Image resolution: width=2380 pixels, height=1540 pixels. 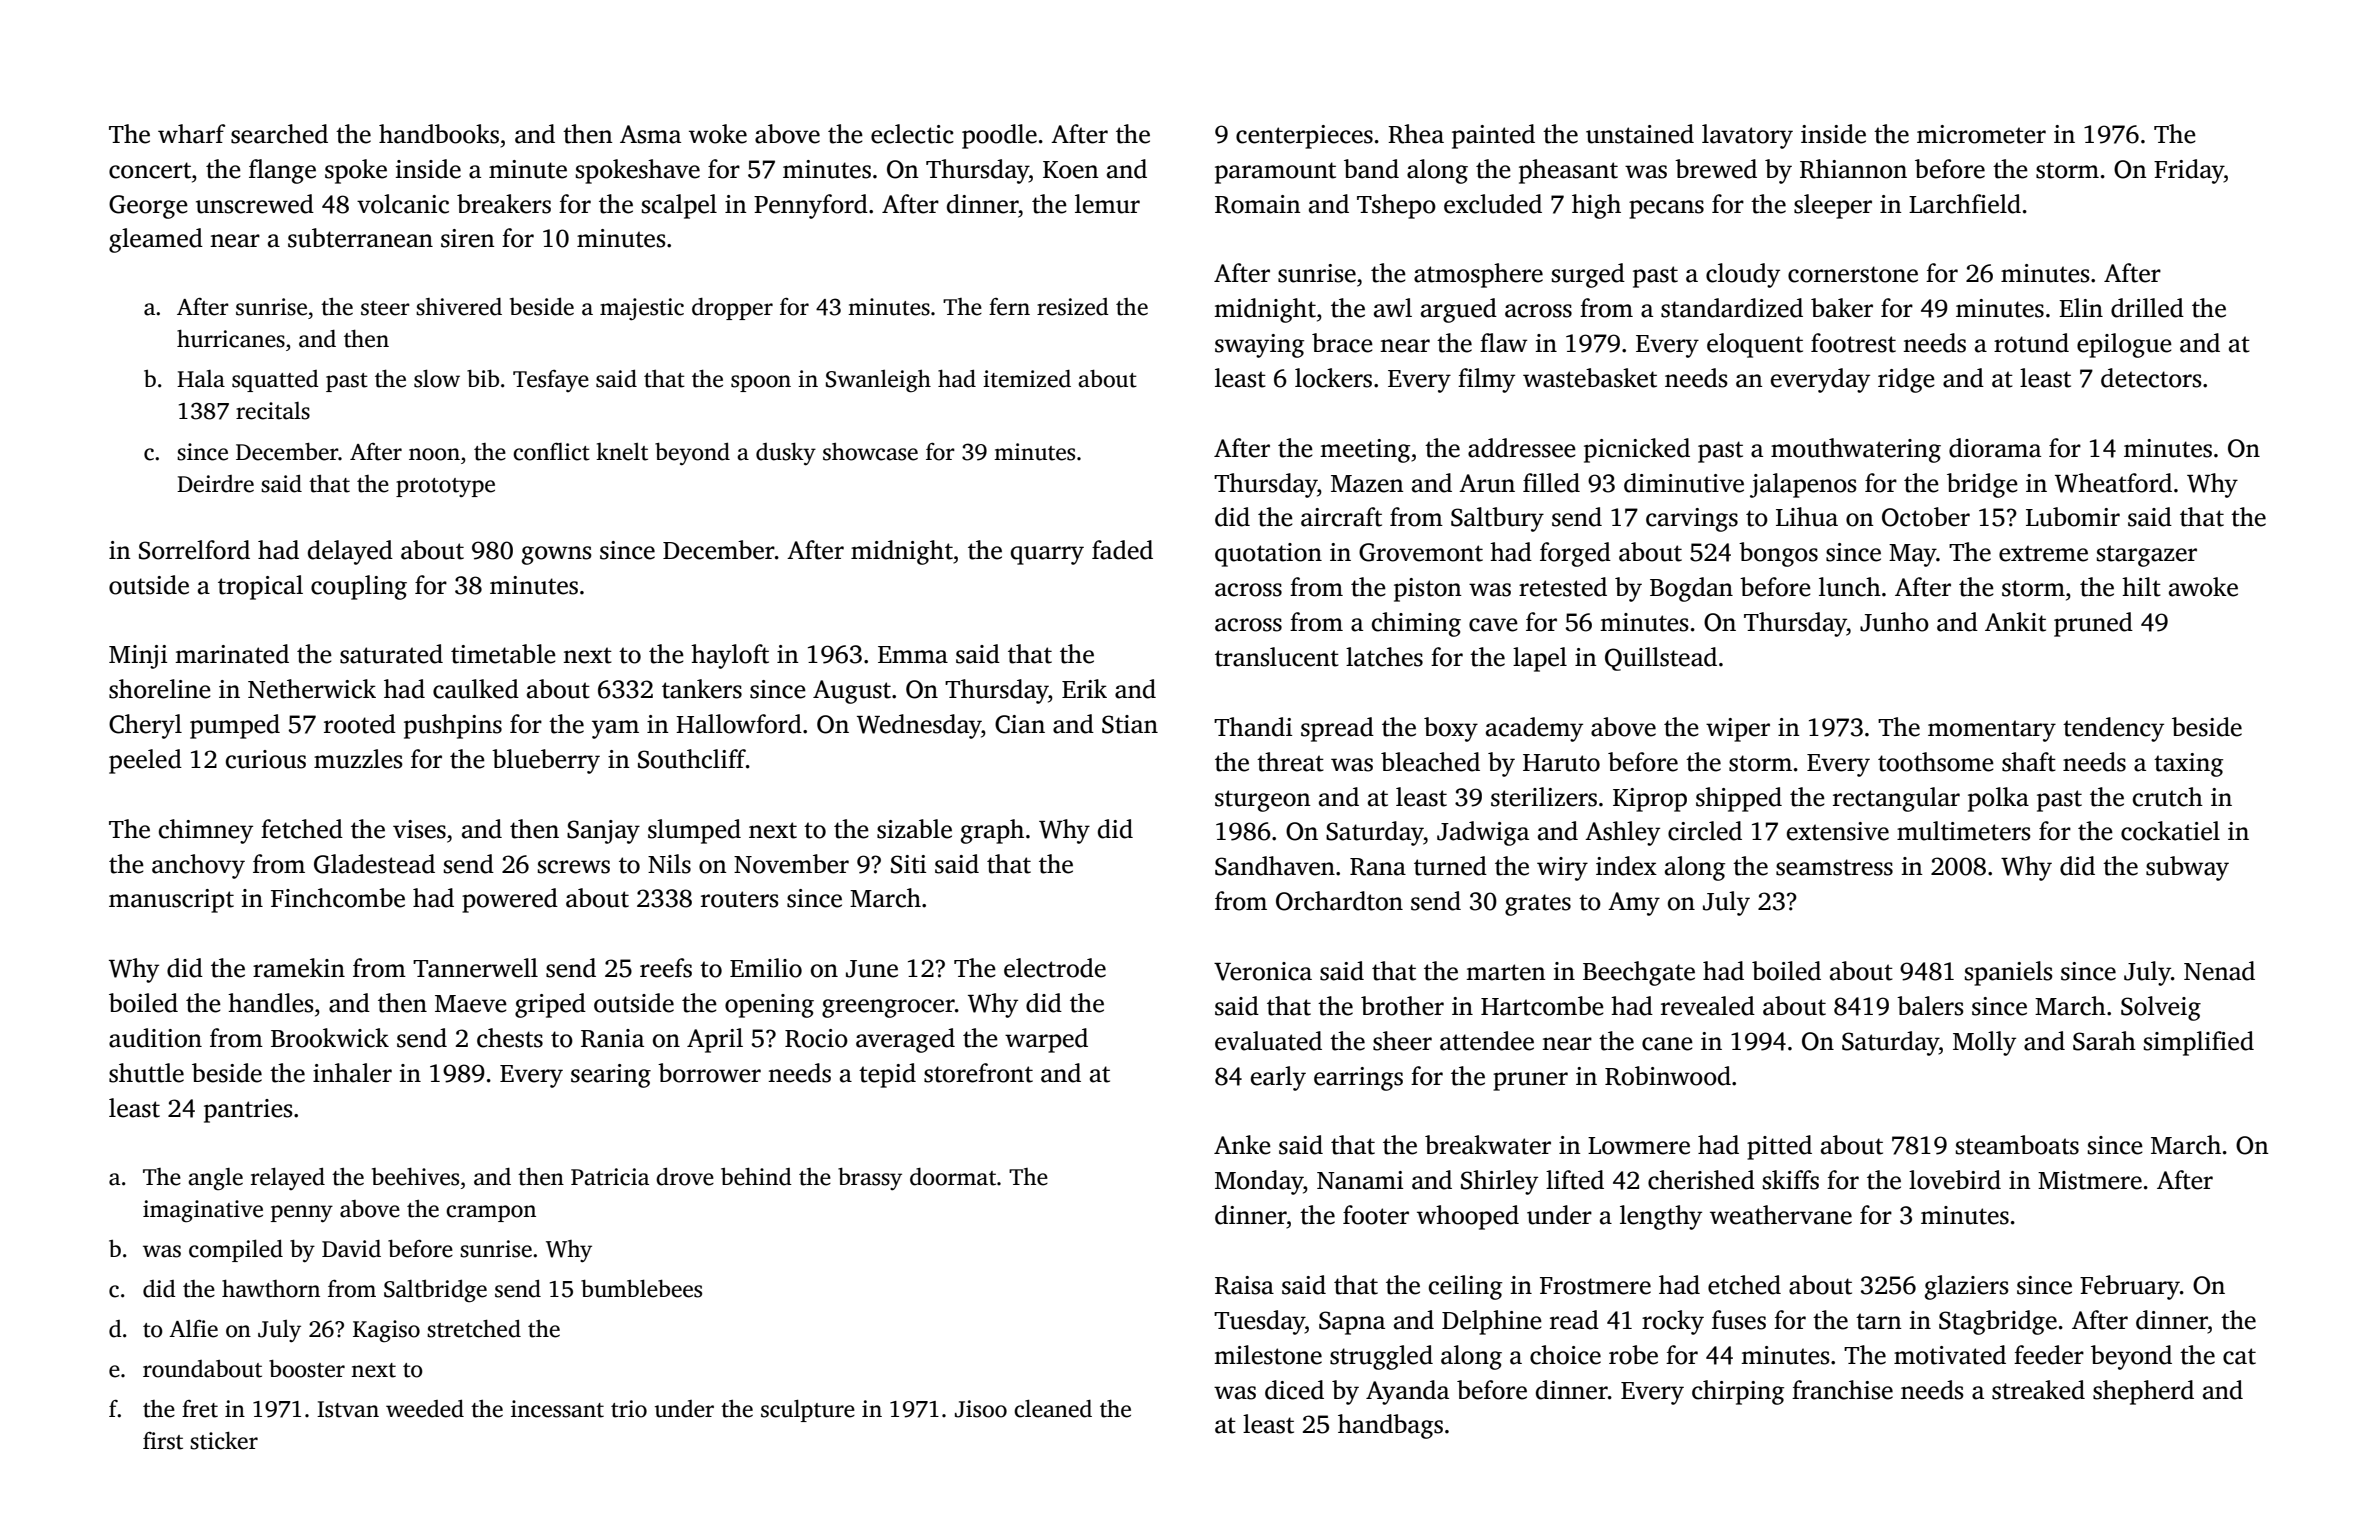 What do you see at coordinates (981, 1409) in the page?
I see `Jisoo` at bounding box center [981, 1409].
